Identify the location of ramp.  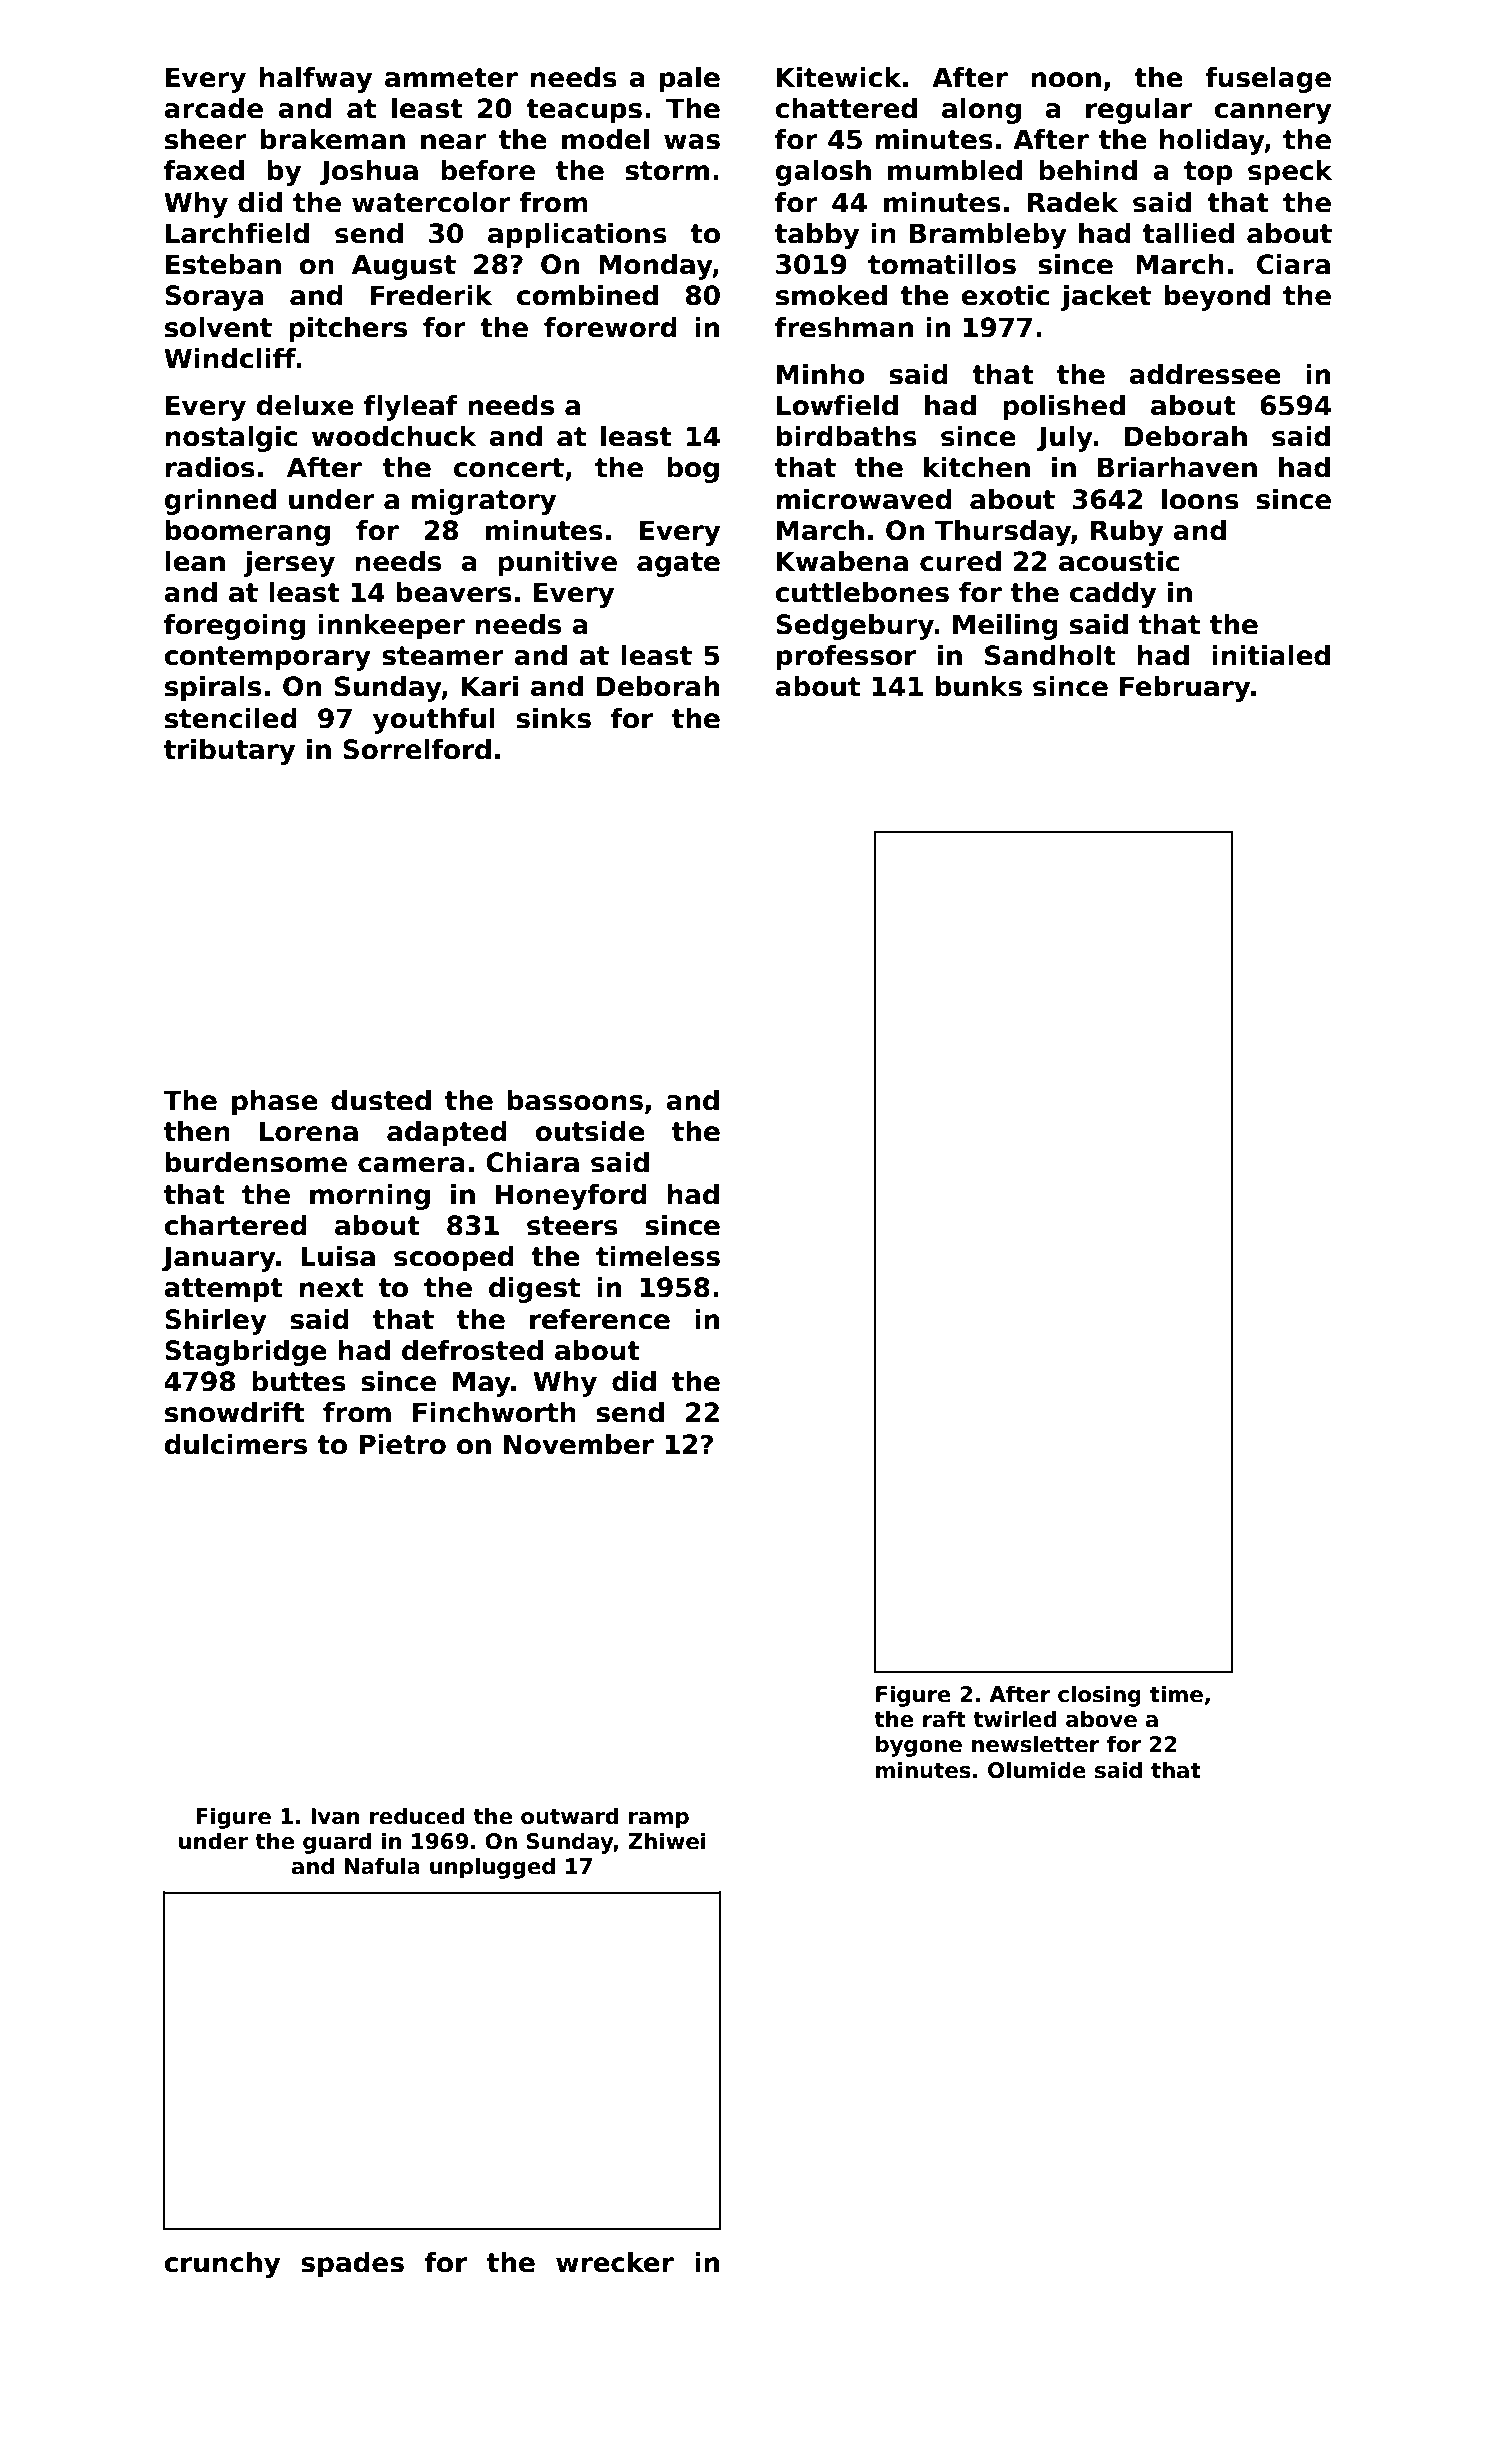
(659, 1820).
